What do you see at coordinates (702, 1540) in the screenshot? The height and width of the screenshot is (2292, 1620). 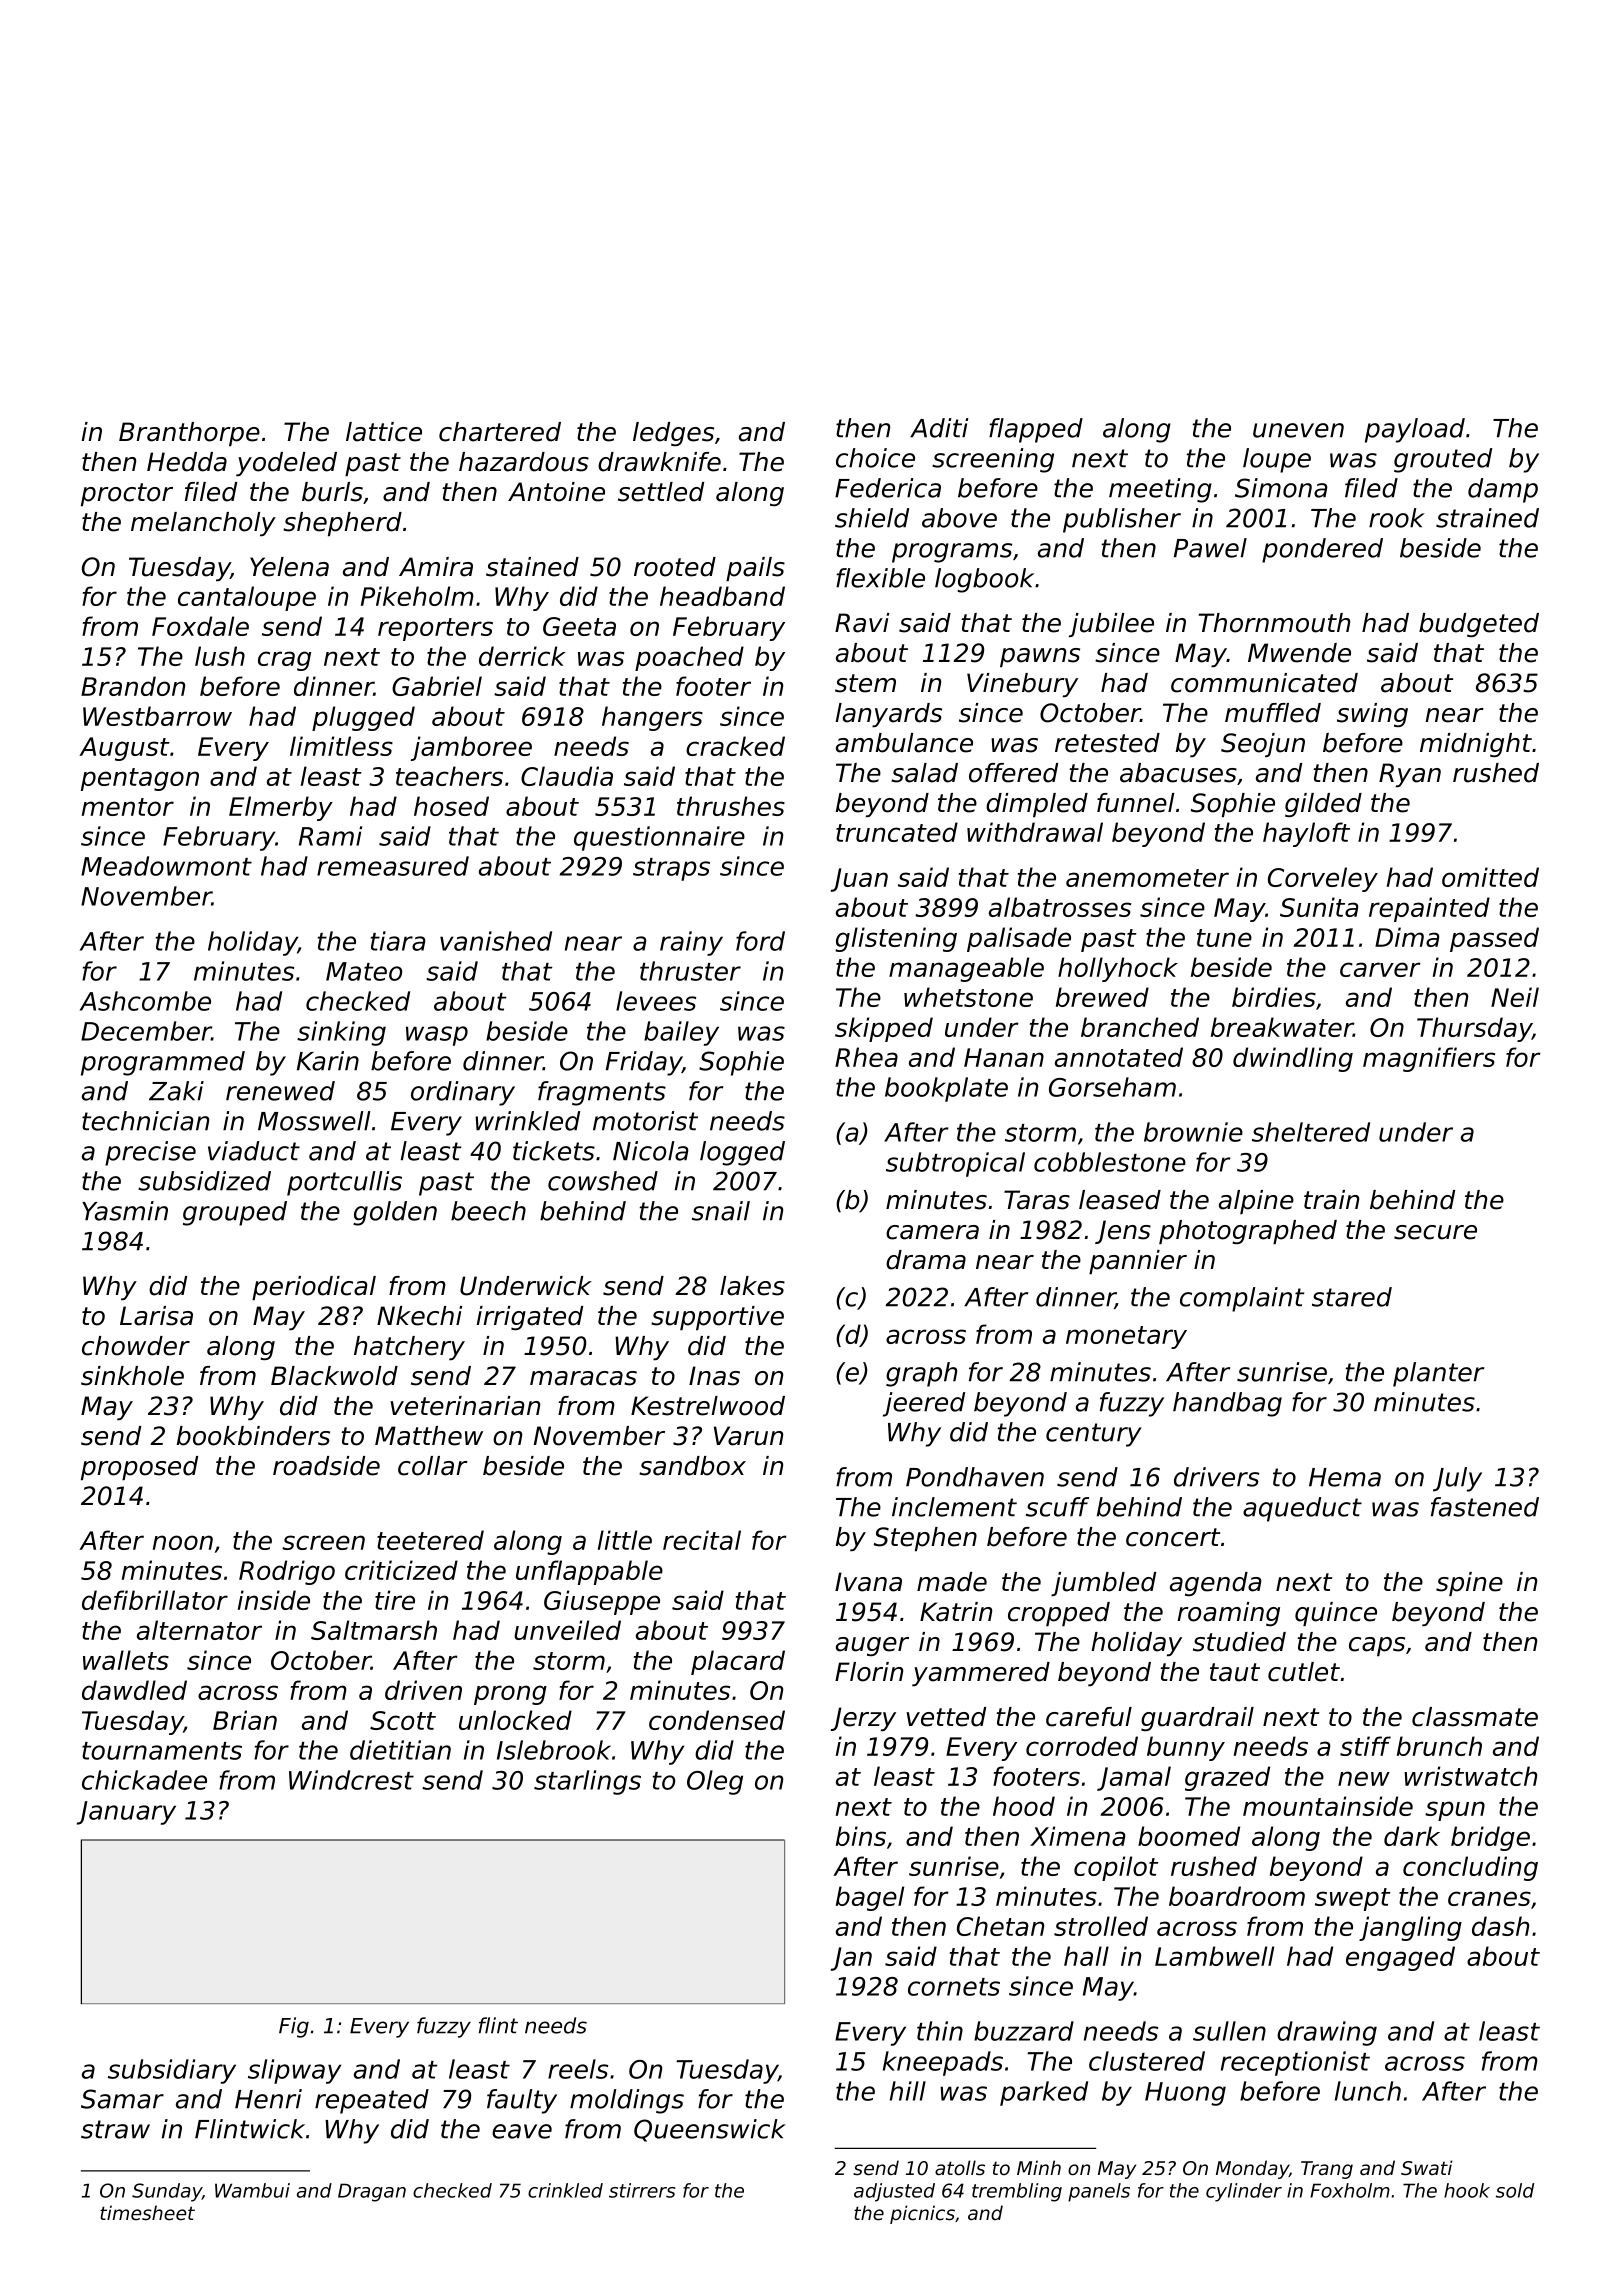 I see `recital` at bounding box center [702, 1540].
